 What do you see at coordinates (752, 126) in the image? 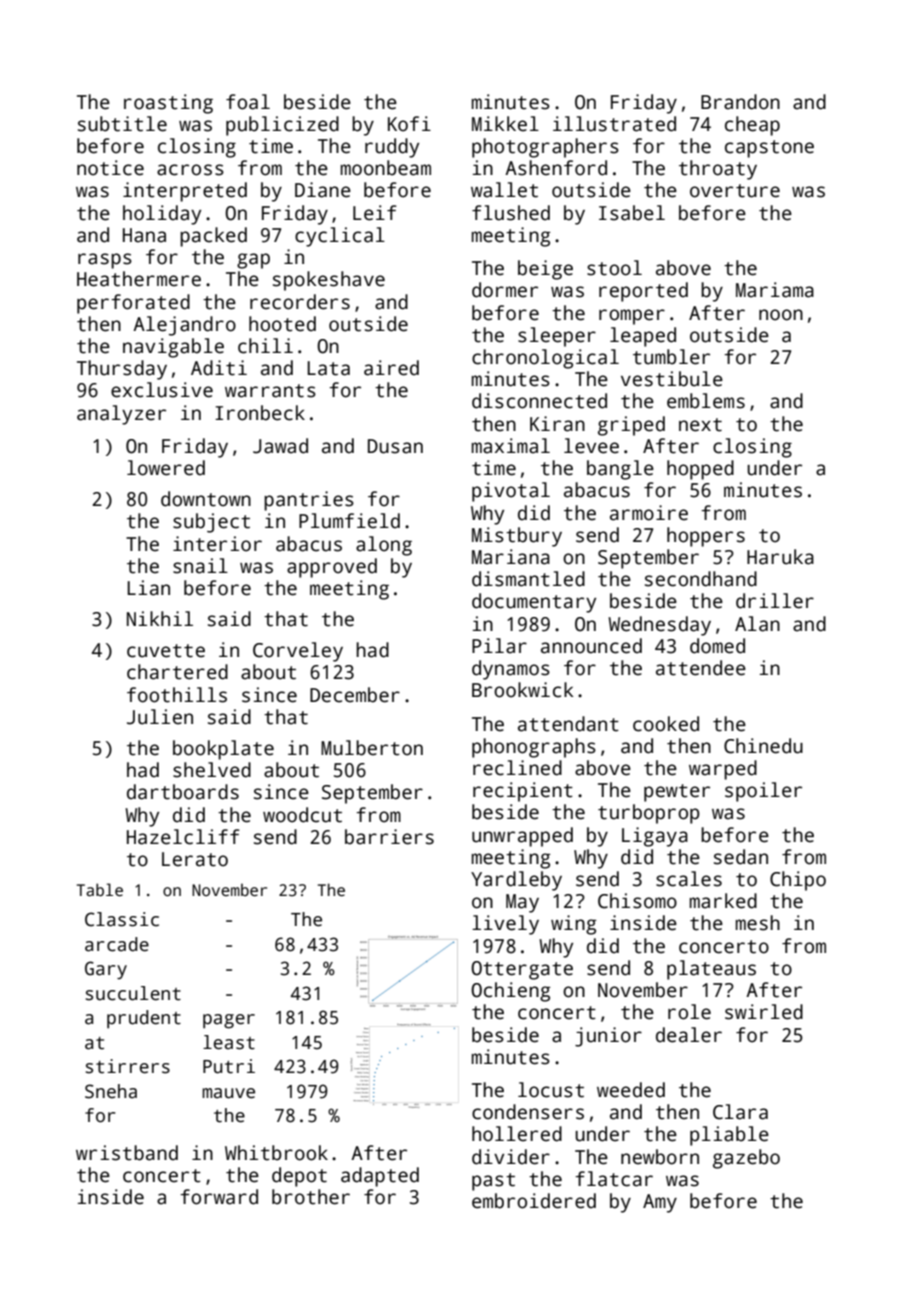
I see `cheap` at bounding box center [752, 126].
